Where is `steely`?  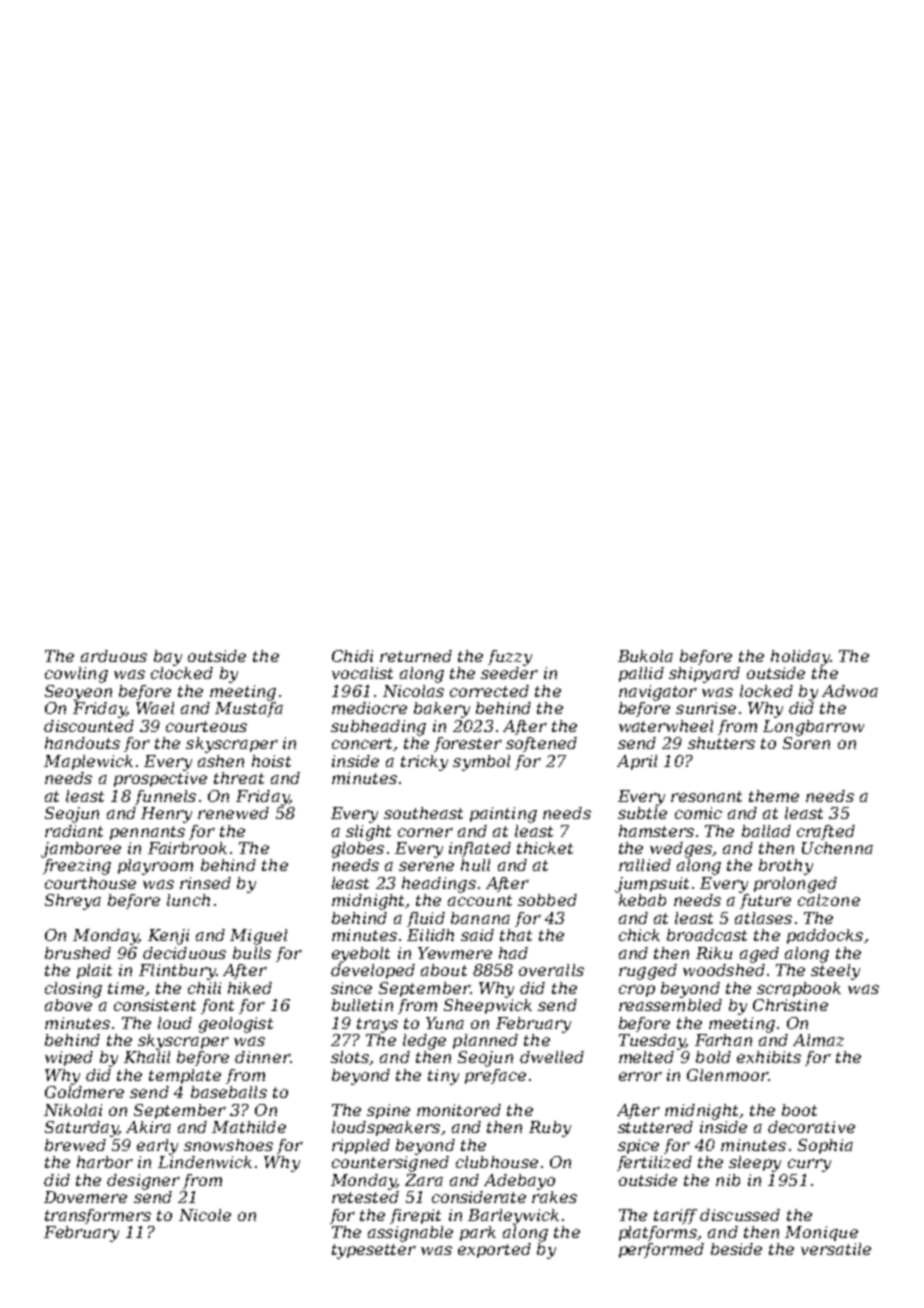 steely is located at coordinates (835, 972).
